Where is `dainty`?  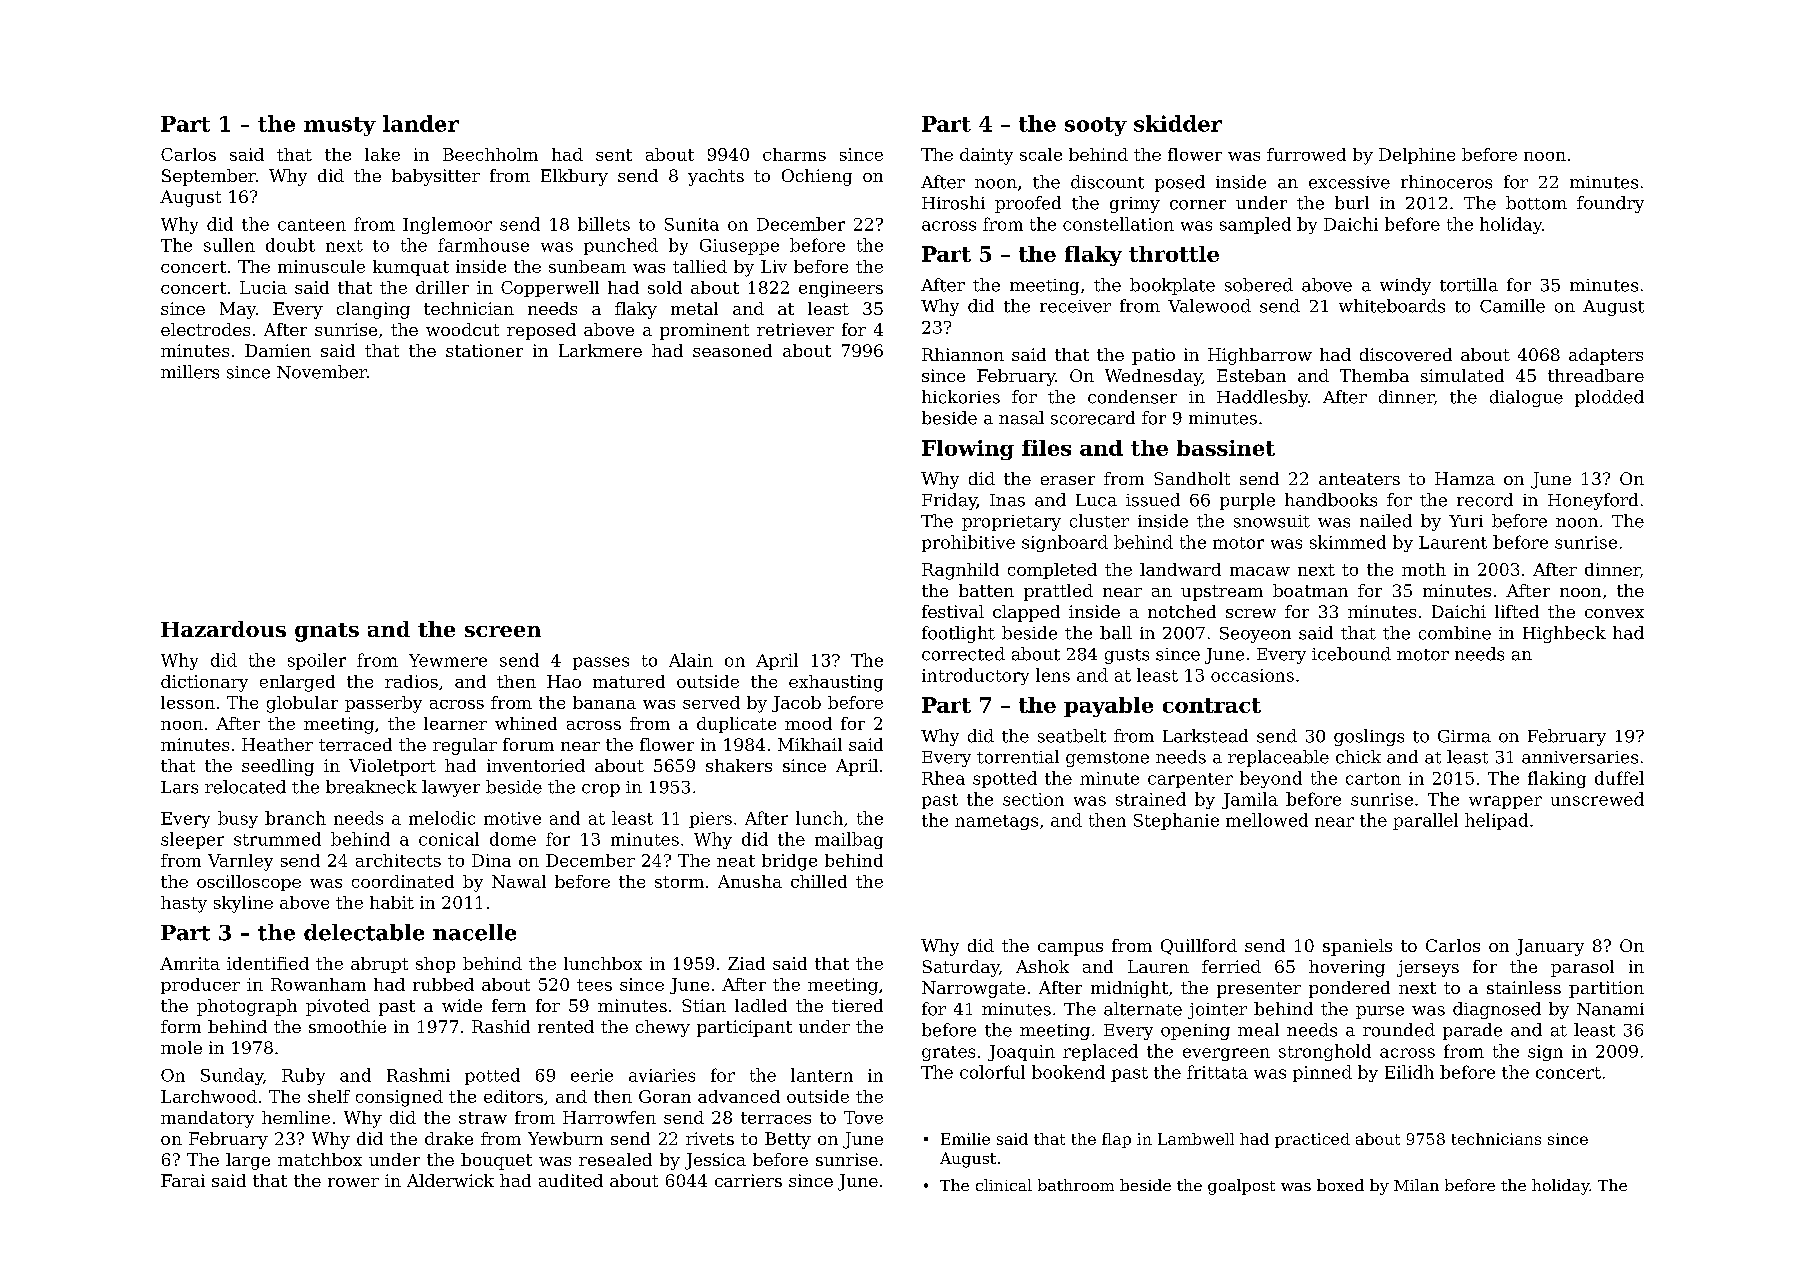 dainty is located at coordinates (986, 156).
